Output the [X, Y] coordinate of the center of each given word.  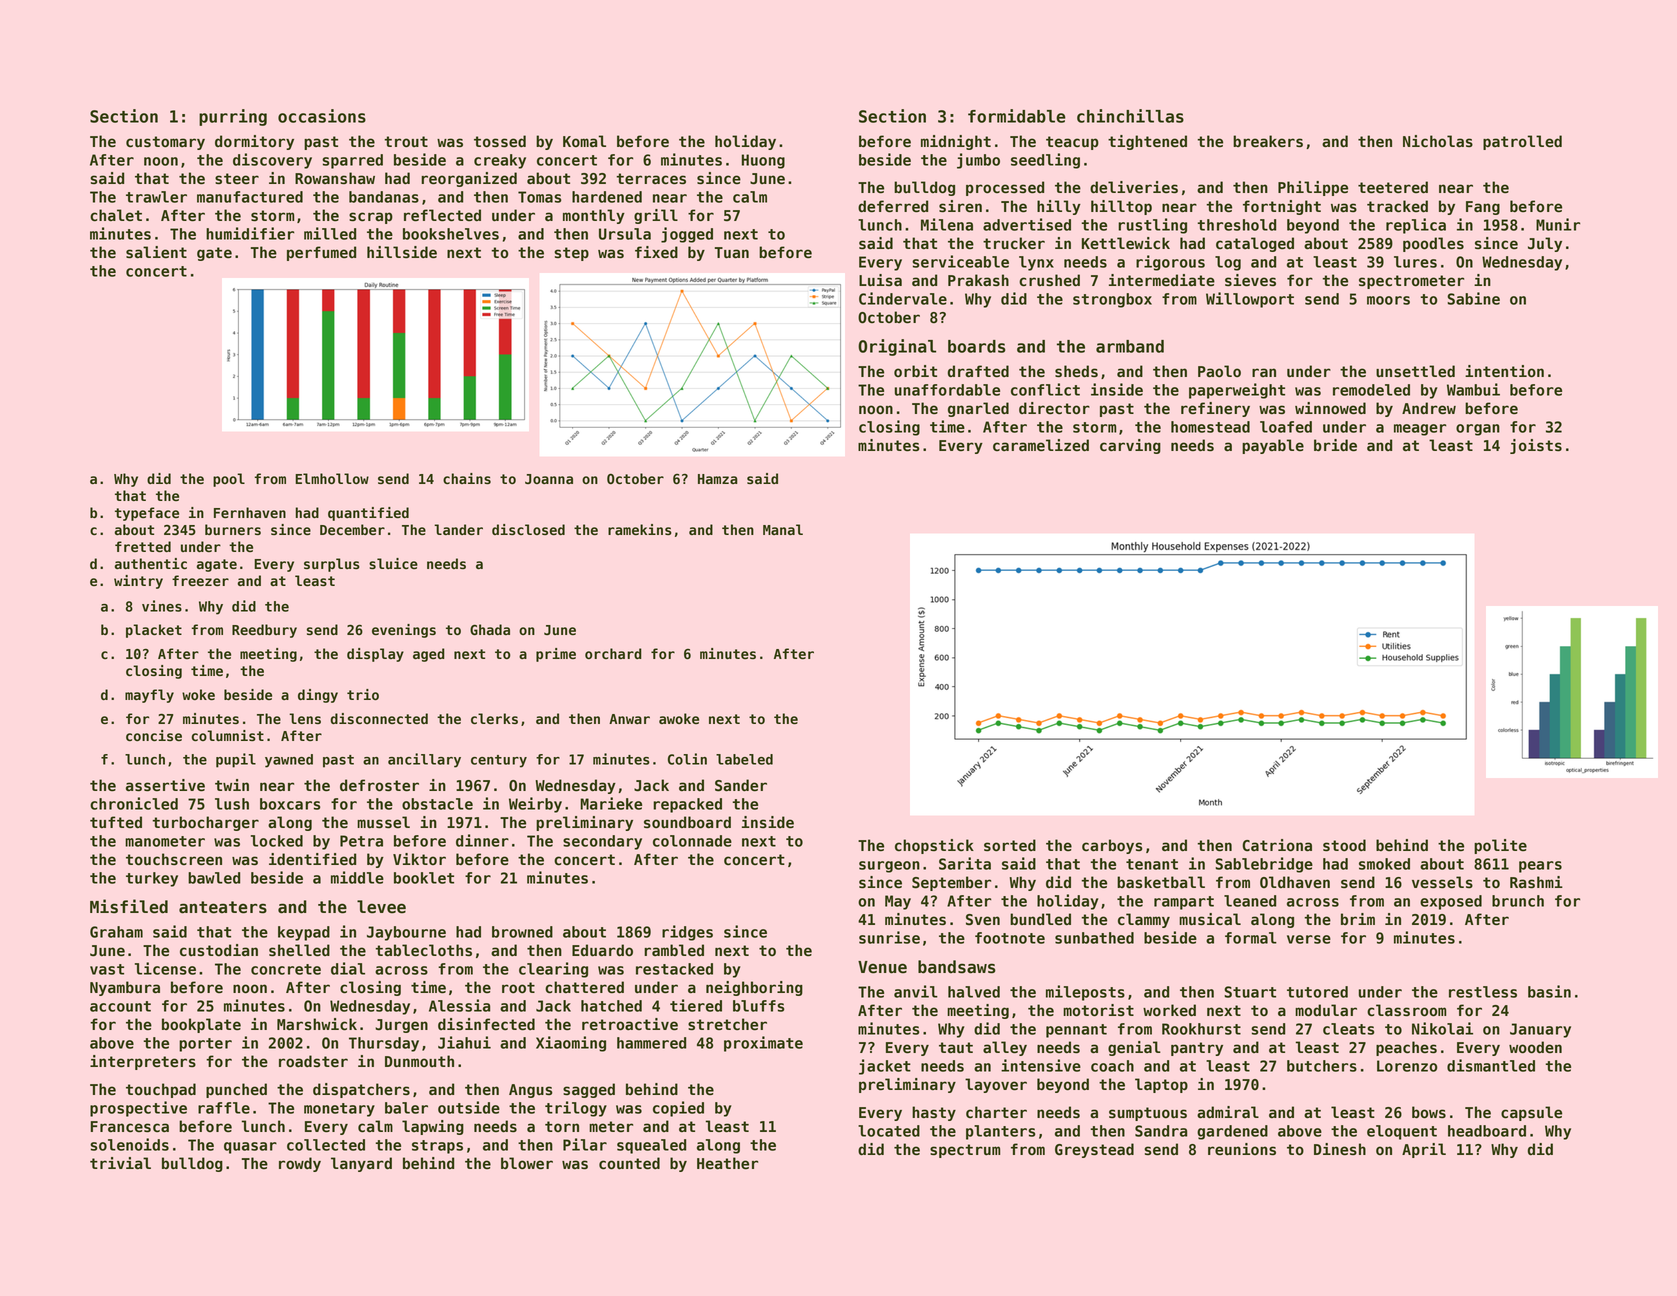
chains [467, 478]
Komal [584, 141]
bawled [214, 878]
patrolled [1522, 142]
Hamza [718, 479]
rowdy [300, 1164]
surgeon [889, 867]
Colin [687, 759]
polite [1500, 846]
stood [1344, 845]
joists [1536, 446]
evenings [404, 631]
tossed [500, 141]
